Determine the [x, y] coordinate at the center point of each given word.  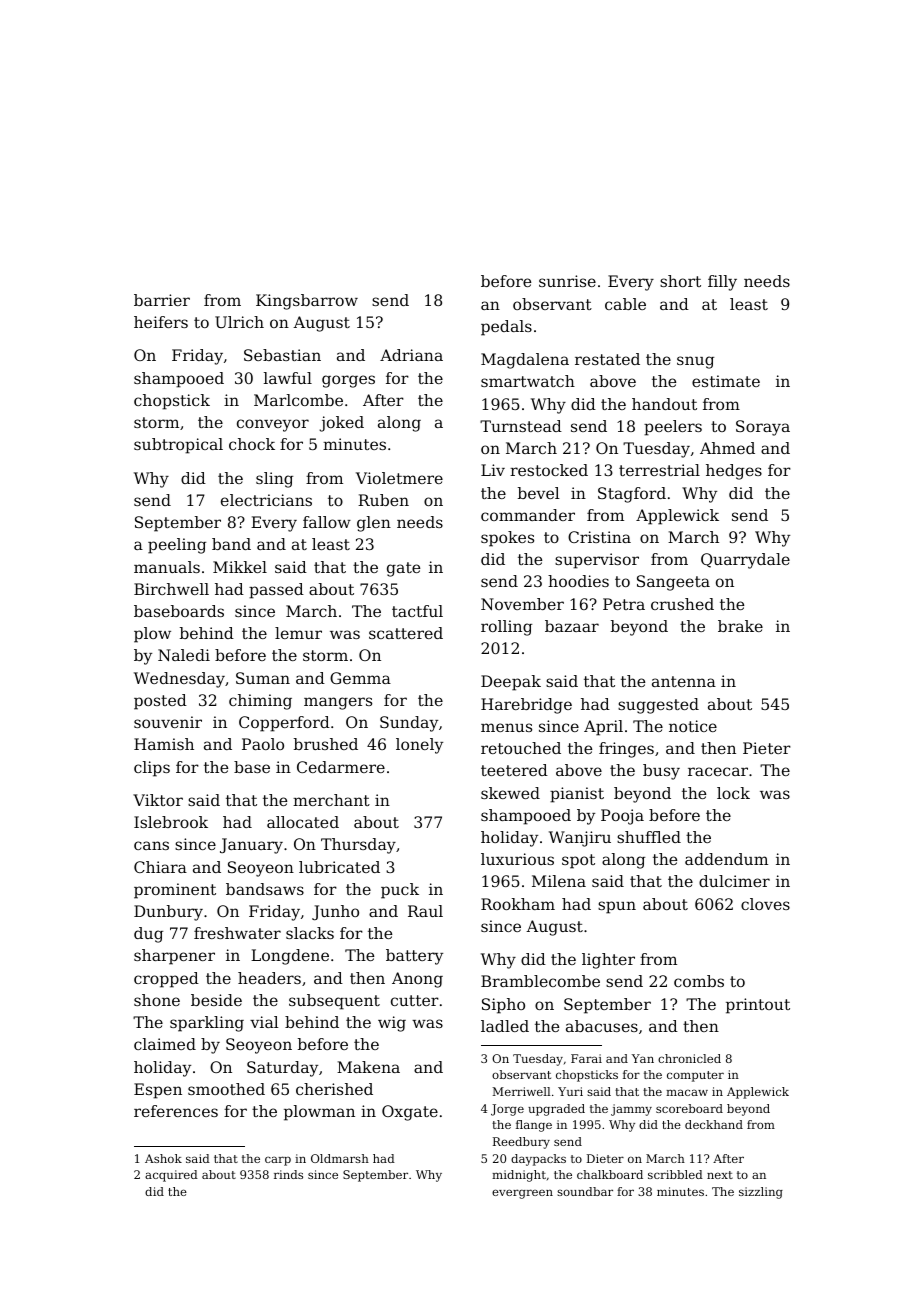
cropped [166, 980]
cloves [765, 904]
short [680, 281]
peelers [673, 428]
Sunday [409, 724]
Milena [559, 881]
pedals [506, 328]
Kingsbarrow [307, 302]
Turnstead [521, 426]
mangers [338, 703]
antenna [684, 681]
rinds [288, 1174]
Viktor [158, 800]
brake [740, 626]
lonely [419, 746]
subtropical [178, 446]
